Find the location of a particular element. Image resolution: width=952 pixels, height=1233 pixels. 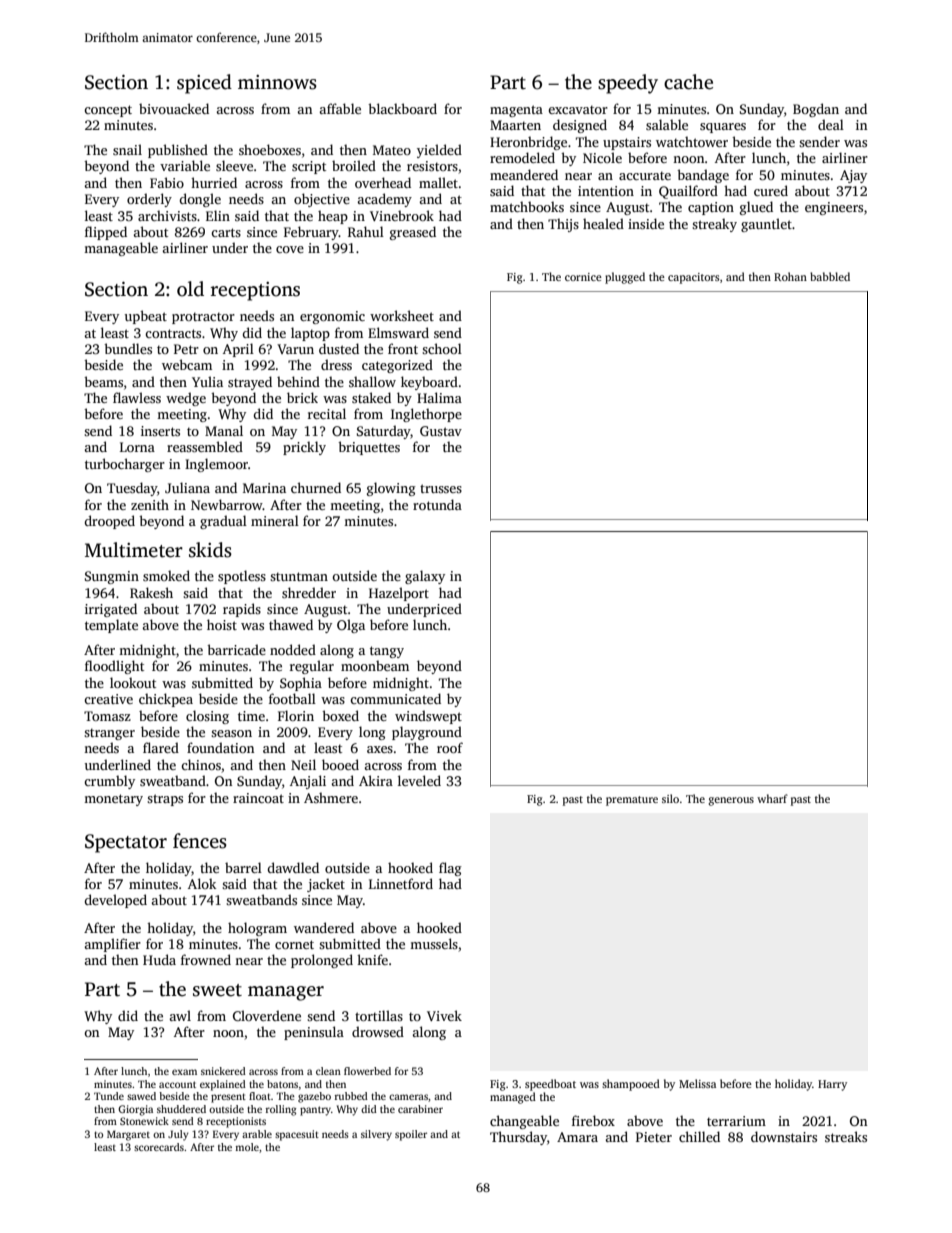

dawdled is located at coordinates (293, 867).
